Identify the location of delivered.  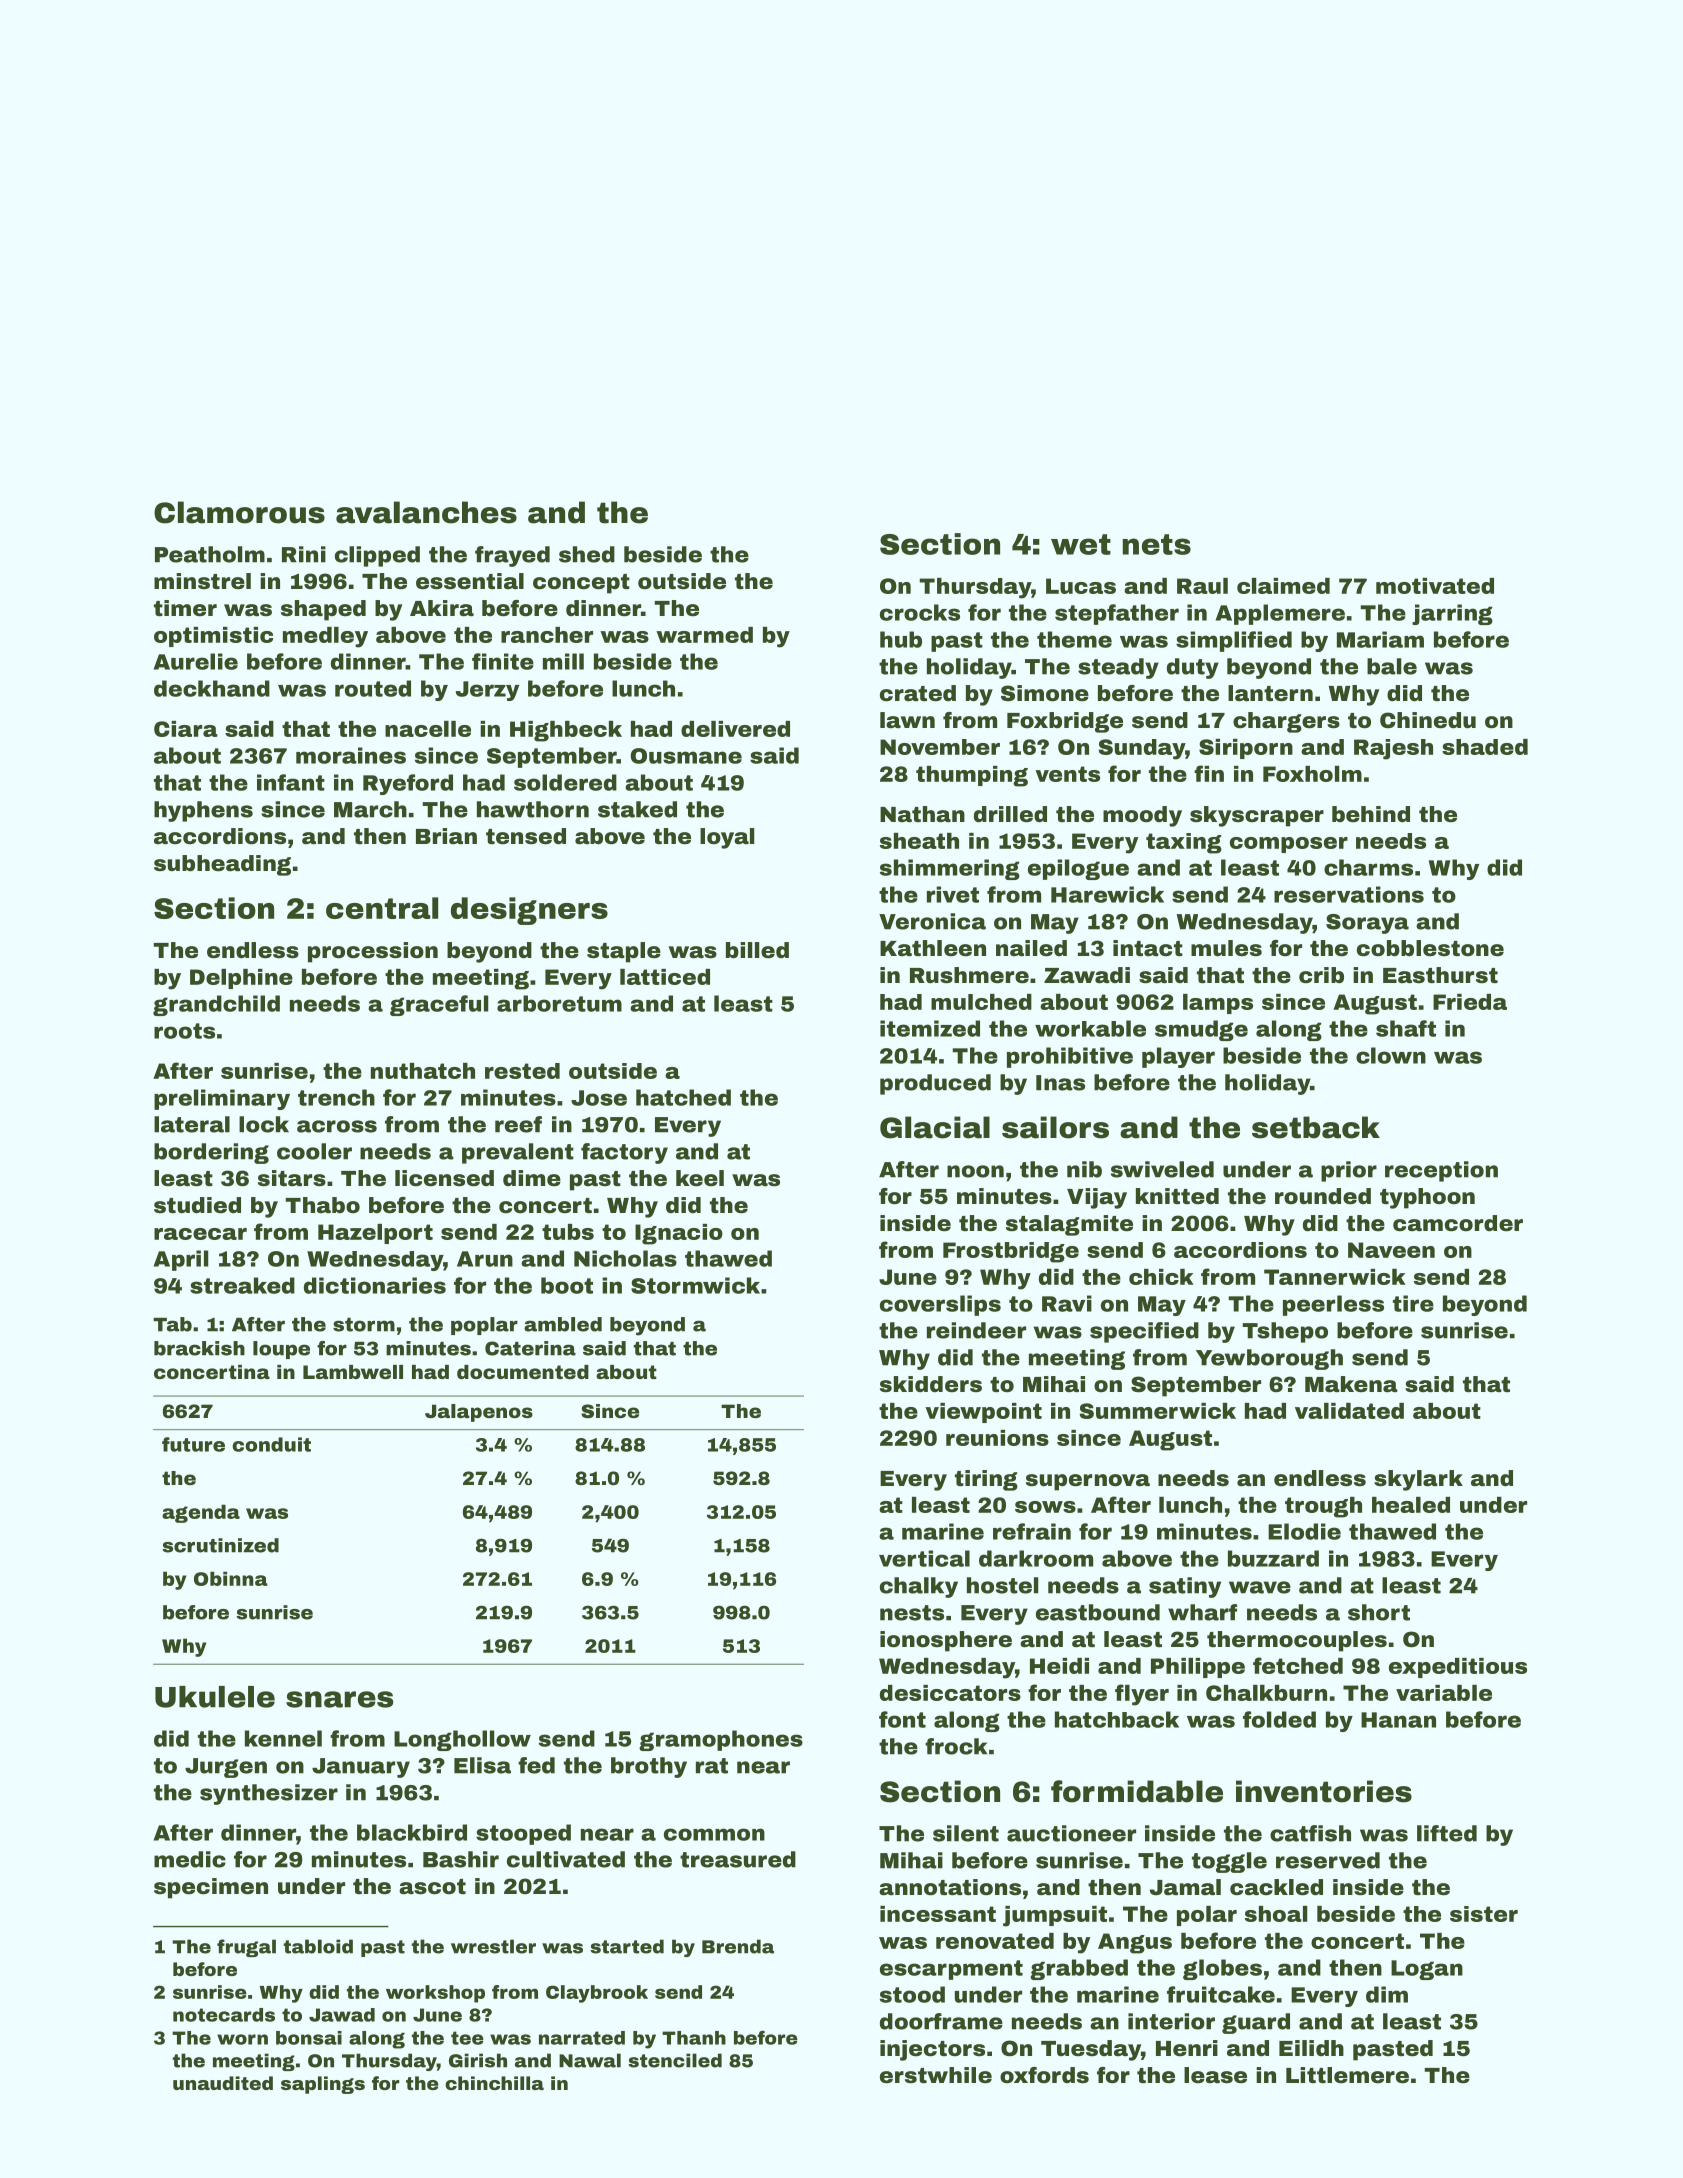
(735, 729).
